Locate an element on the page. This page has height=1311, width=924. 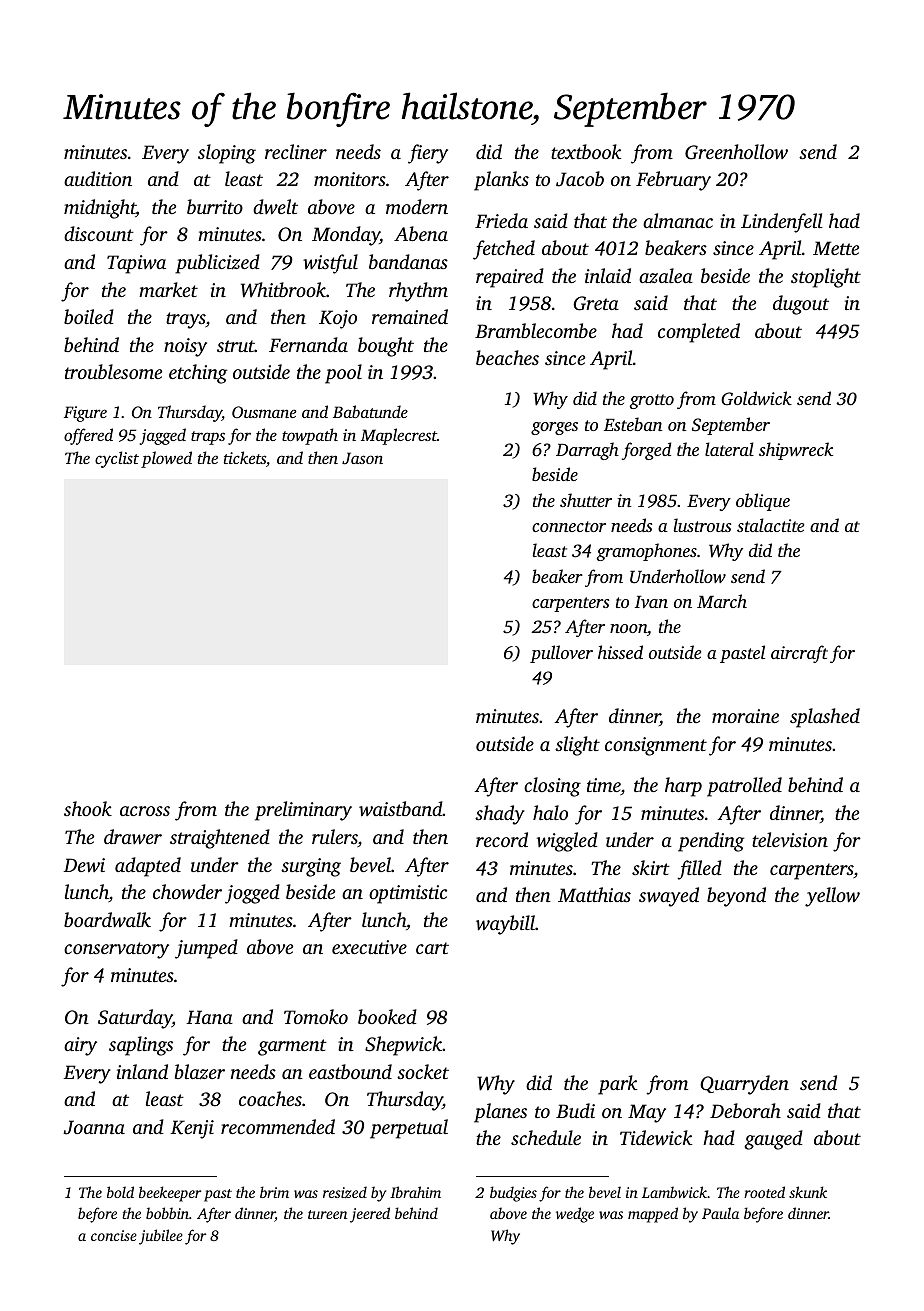
gorges is located at coordinates (554, 428).
